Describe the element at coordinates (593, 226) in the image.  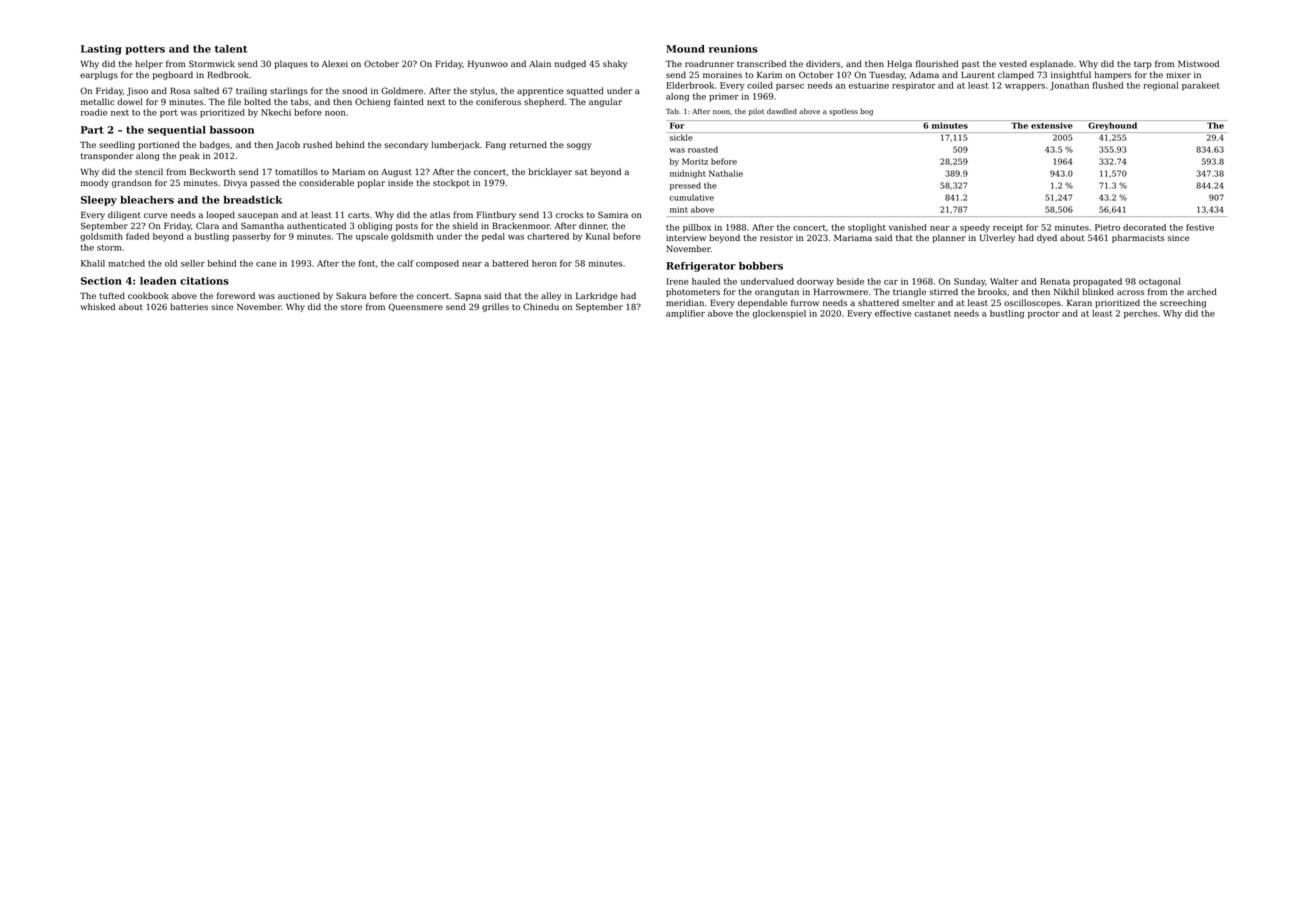
I see `dinner` at that location.
